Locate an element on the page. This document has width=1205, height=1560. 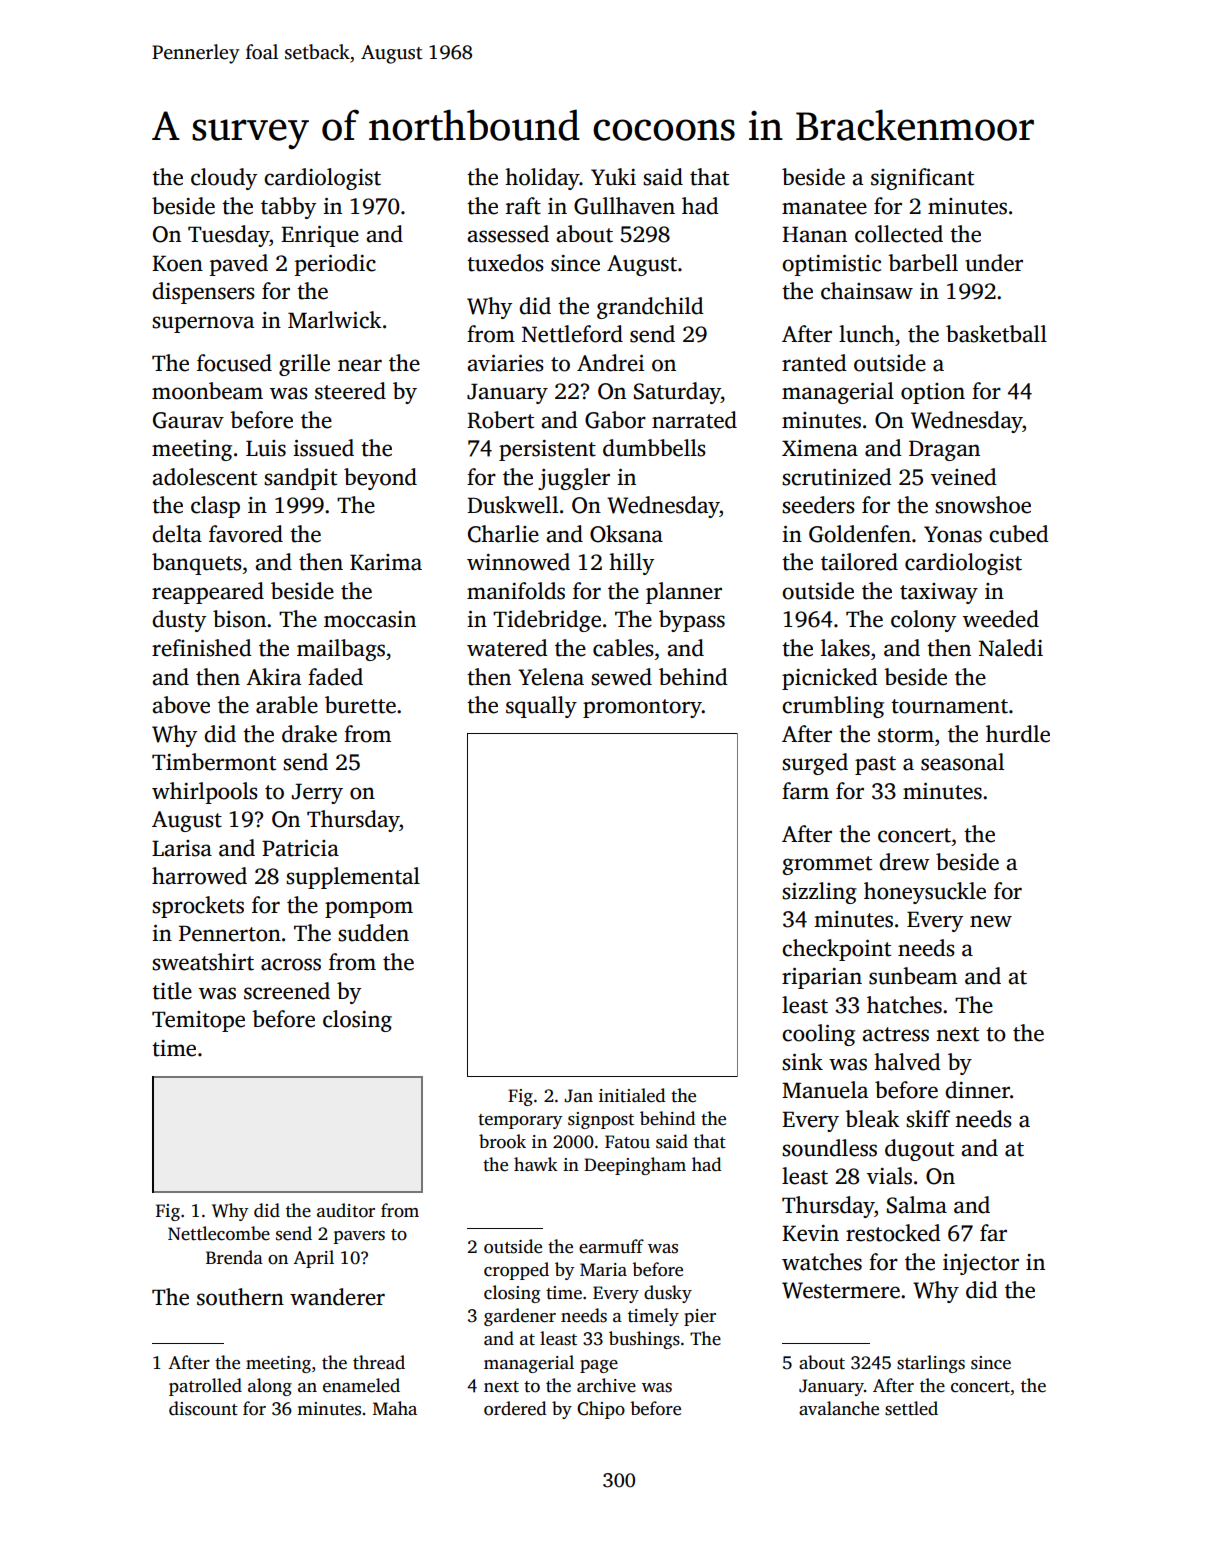
steered is located at coordinates (350, 391).
